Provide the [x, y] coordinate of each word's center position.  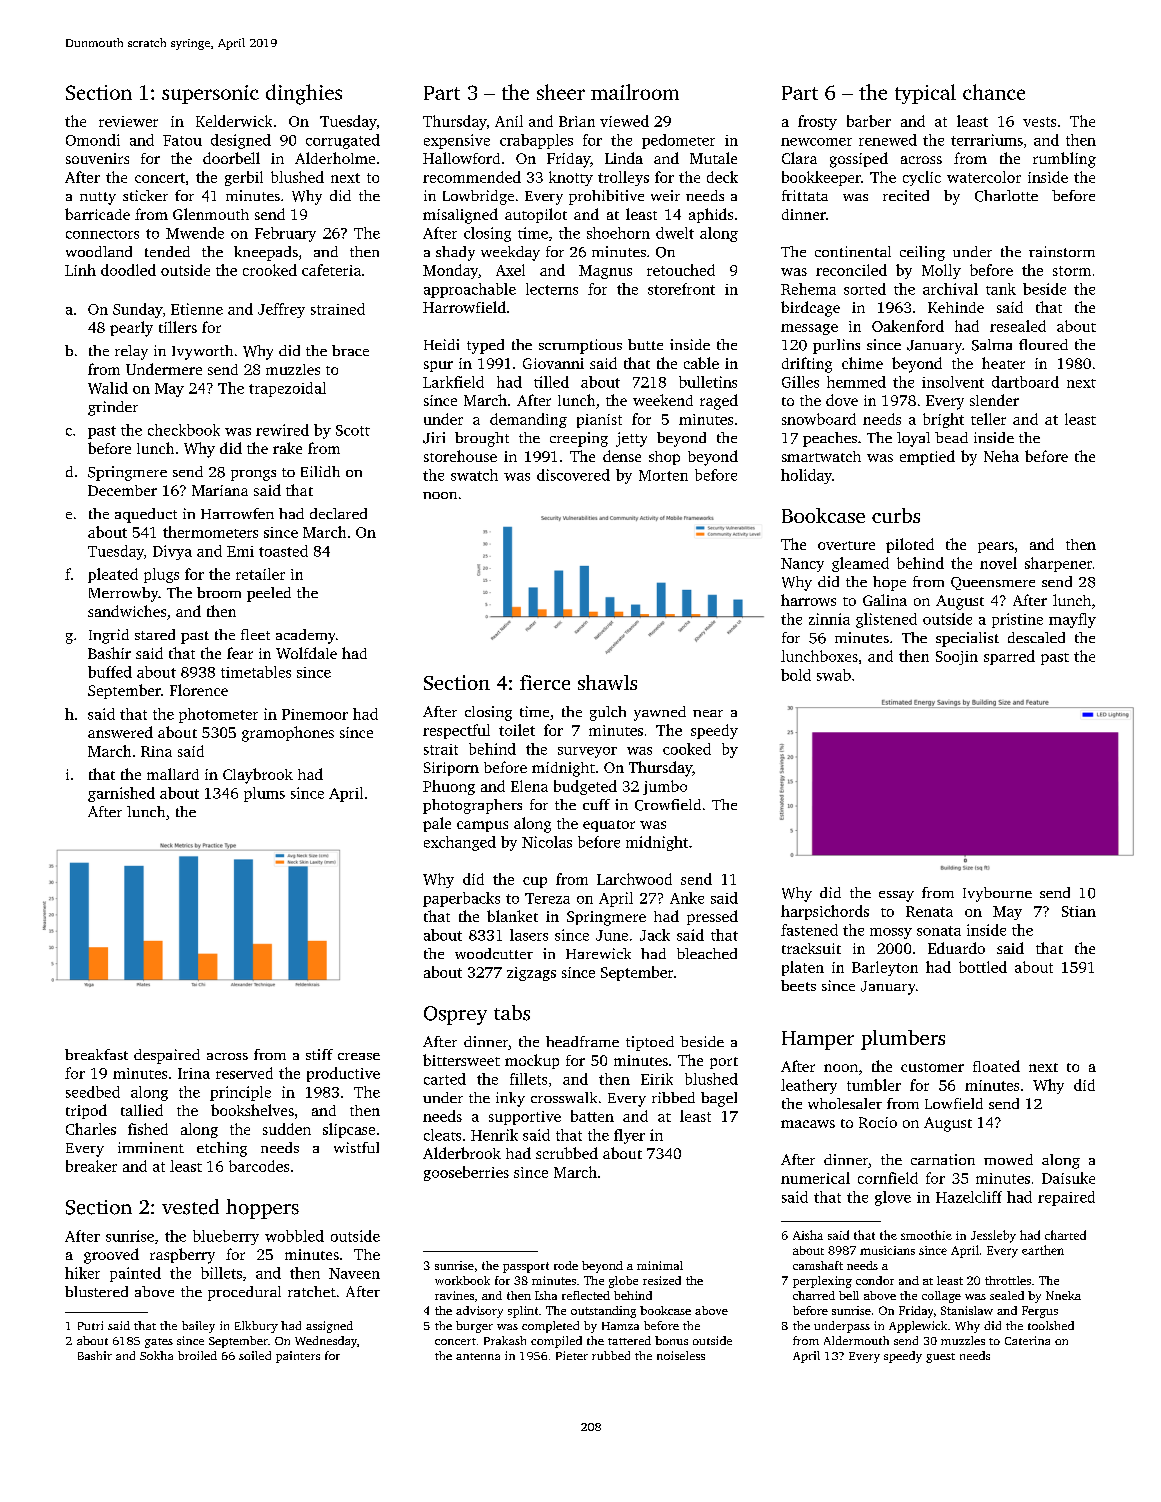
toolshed [1051, 1325]
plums [264, 794]
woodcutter [494, 953]
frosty [817, 122]
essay [896, 896]
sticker [145, 195]
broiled [197, 1355]
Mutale [713, 158]
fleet [255, 634]
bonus [671, 1340]
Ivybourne [997, 894]
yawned [660, 713]
